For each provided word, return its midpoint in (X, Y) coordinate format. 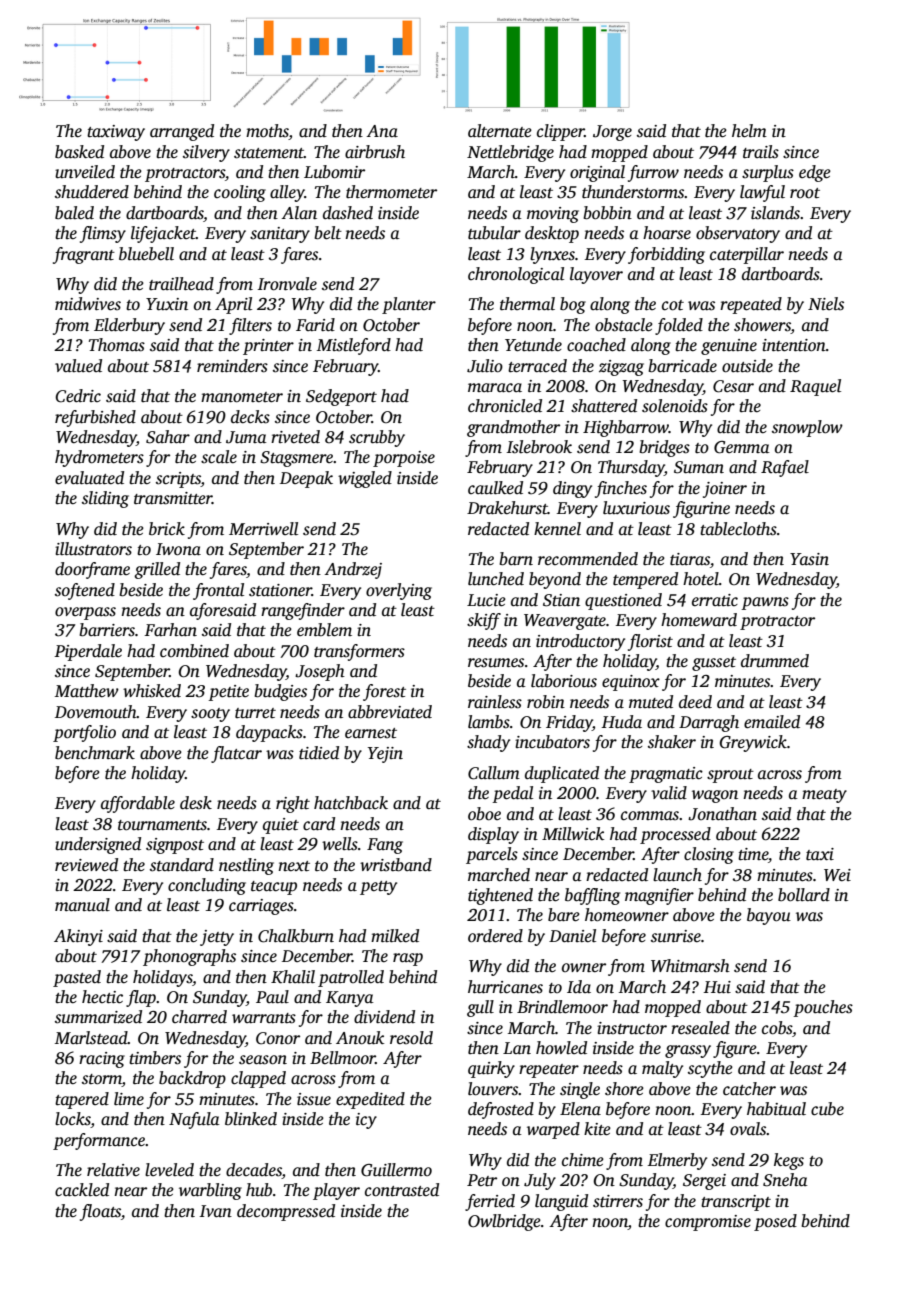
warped (553, 1130)
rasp (408, 959)
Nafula (194, 1120)
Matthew (87, 691)
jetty (217, 938)
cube (827, 1109)
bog (573, 305)
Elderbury (129, 326)
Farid (315, 324)
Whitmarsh (690, 966)
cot (673, 305)
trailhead (181, 283)
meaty (824, 796)
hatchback (351, 803)
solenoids (675, 406)
